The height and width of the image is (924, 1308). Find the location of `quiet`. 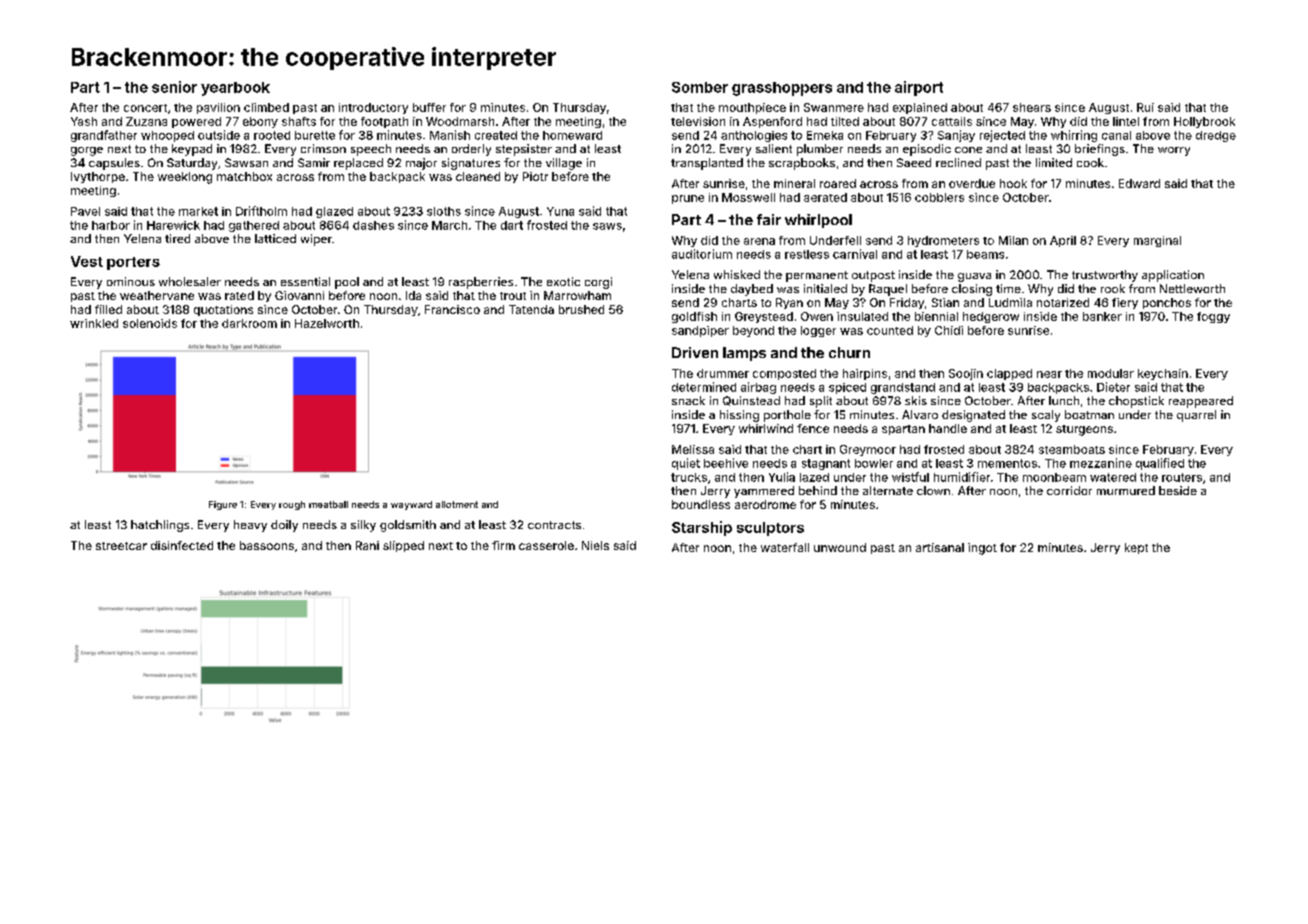

quiet is located at coordinates (686, 464).
